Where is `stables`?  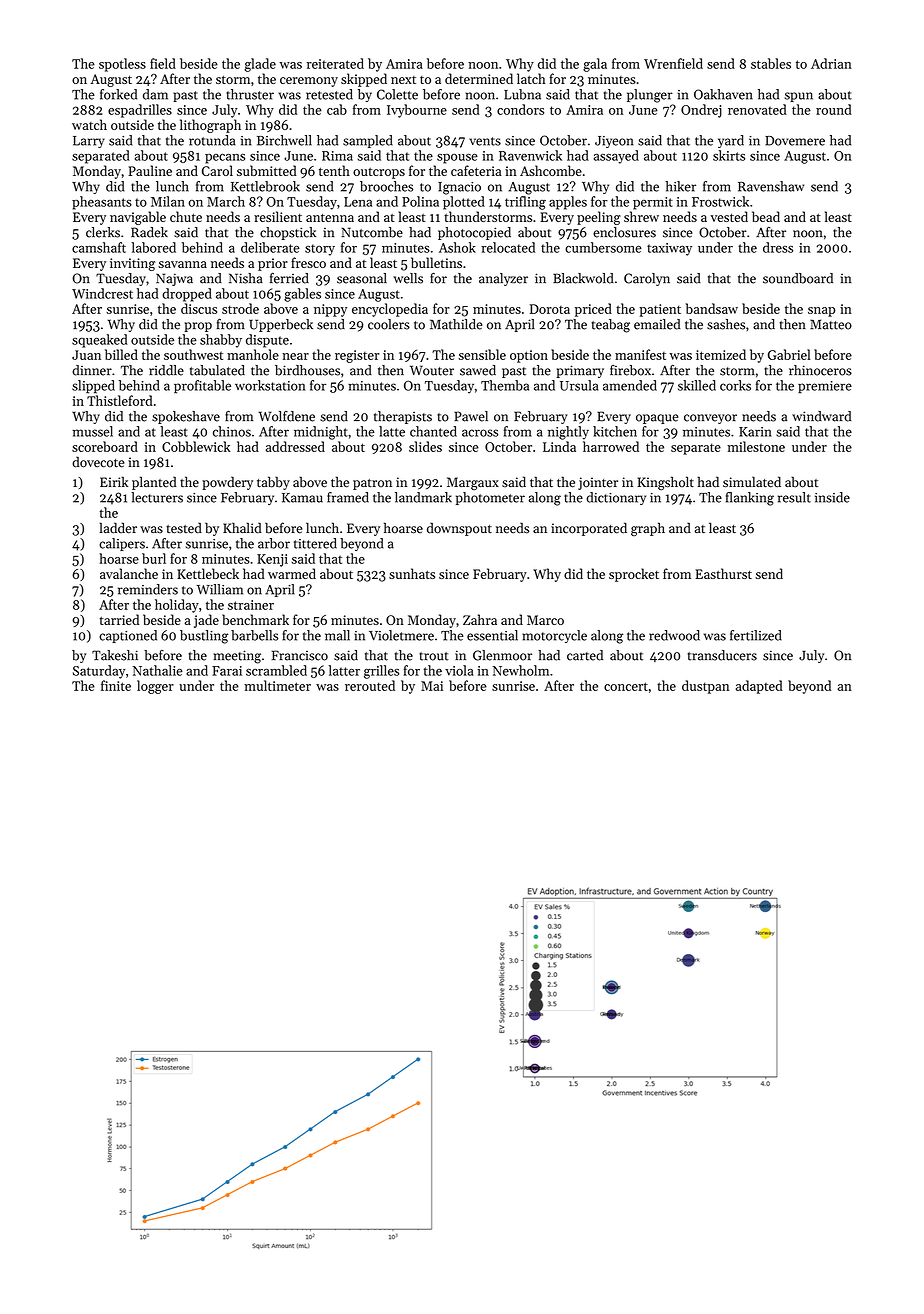 stables is located at coordinates (771, 63).
